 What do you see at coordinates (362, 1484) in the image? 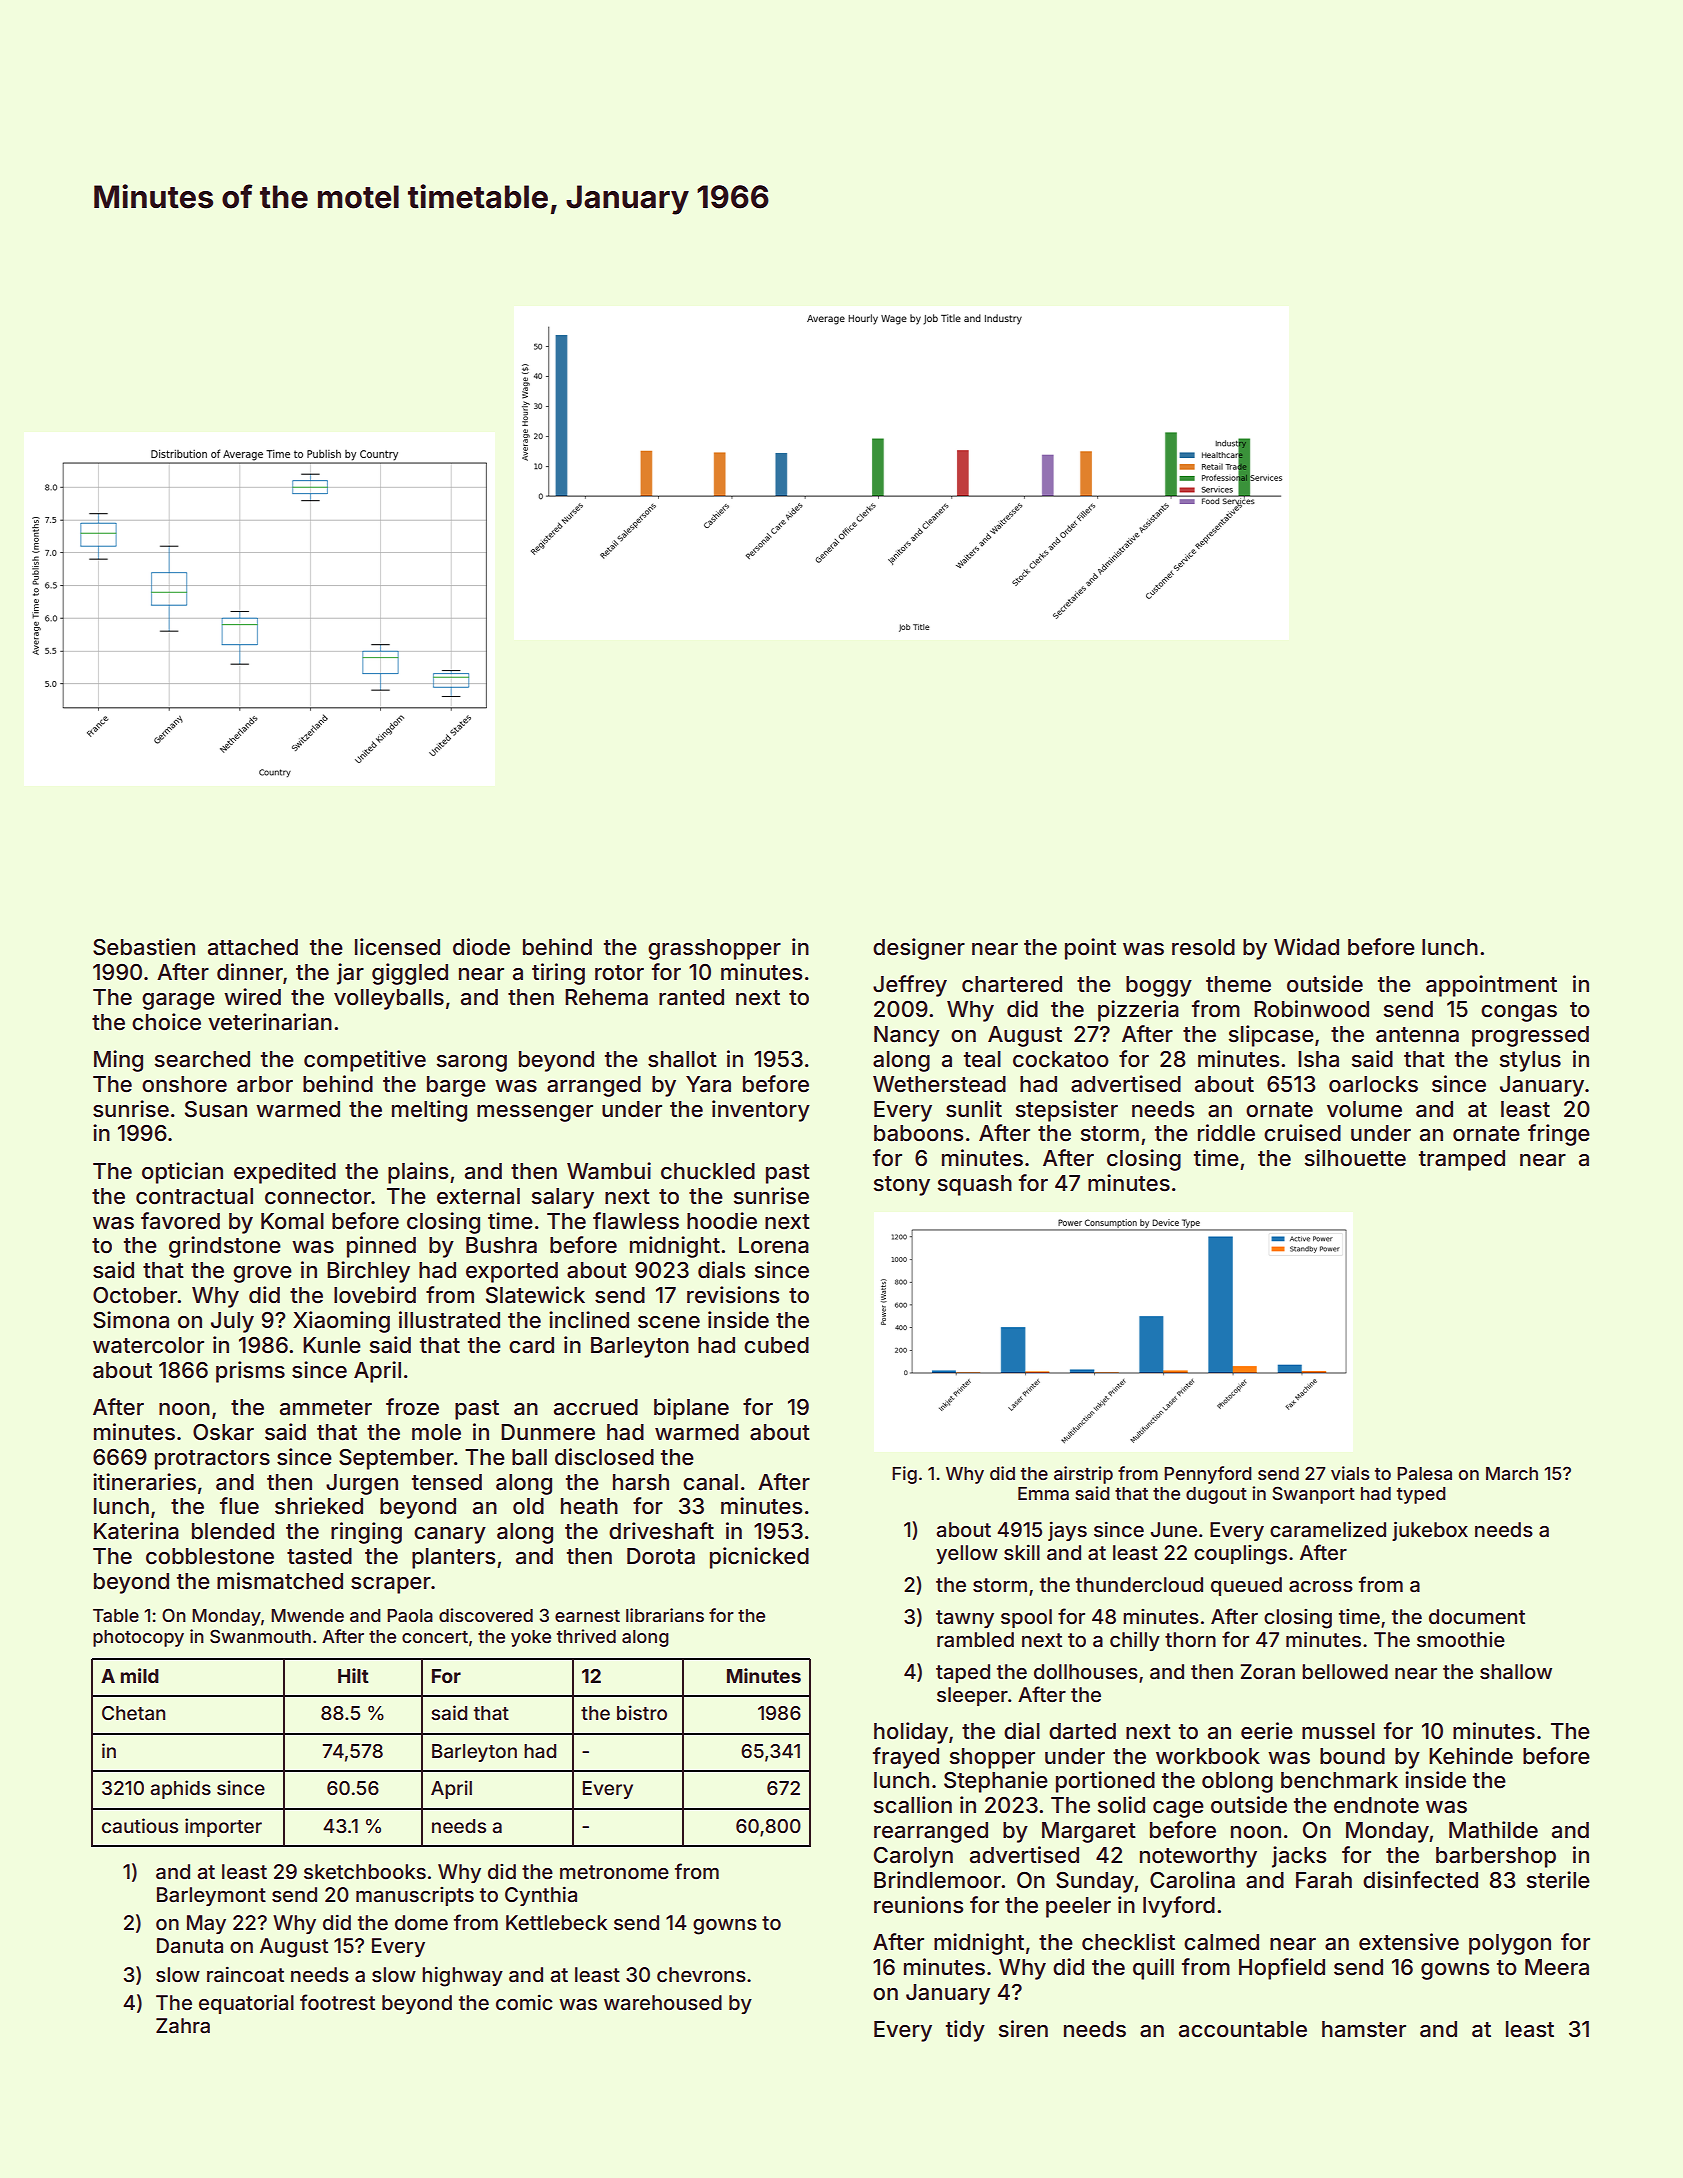
I see `Jurgen` at bounding box center [362, 1484].
